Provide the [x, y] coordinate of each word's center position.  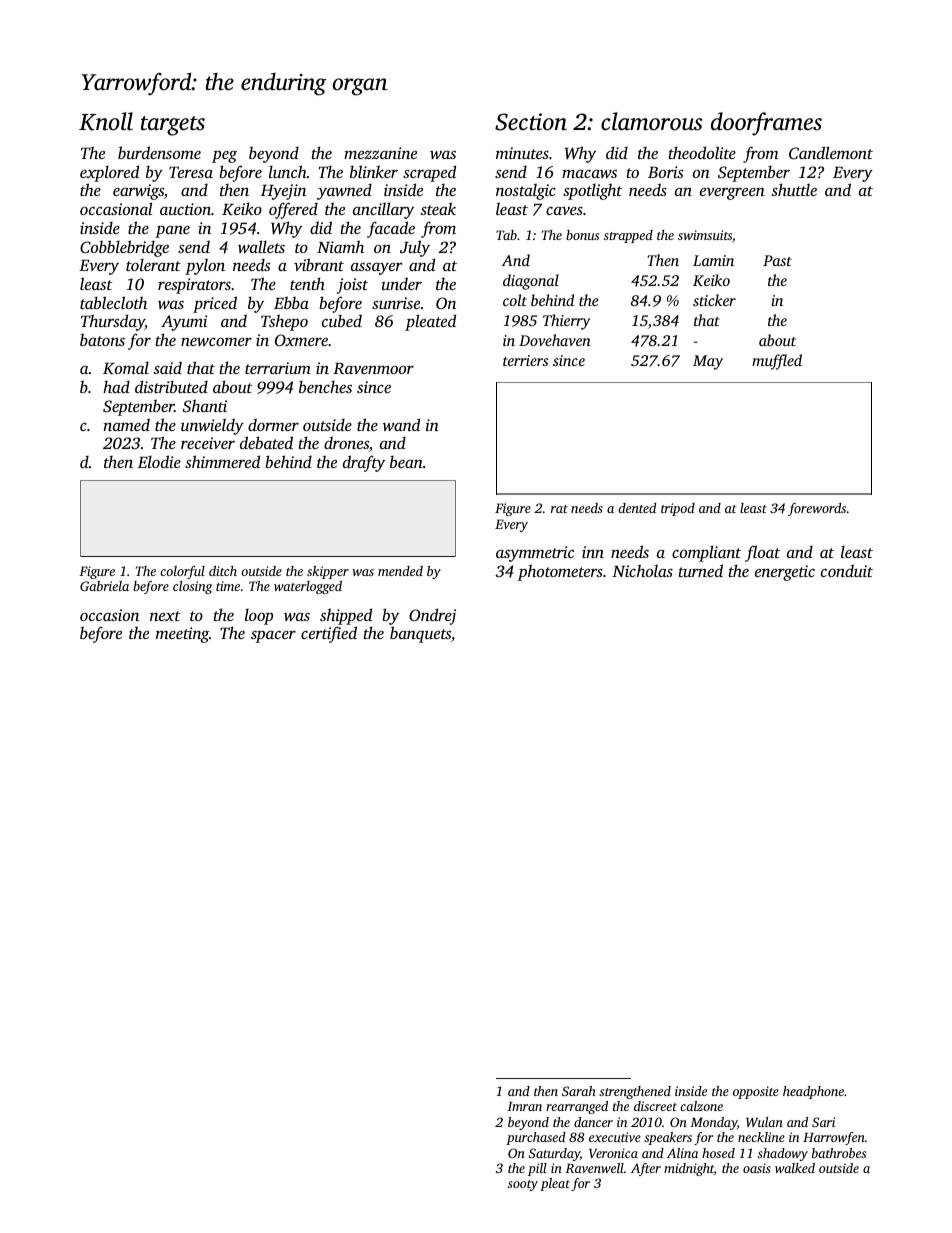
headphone [813, 1092]
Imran [524, 1106]
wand [401, 424]
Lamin [713, 260]
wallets [261, 246]
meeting [182, 635]
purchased [536, 1138]
